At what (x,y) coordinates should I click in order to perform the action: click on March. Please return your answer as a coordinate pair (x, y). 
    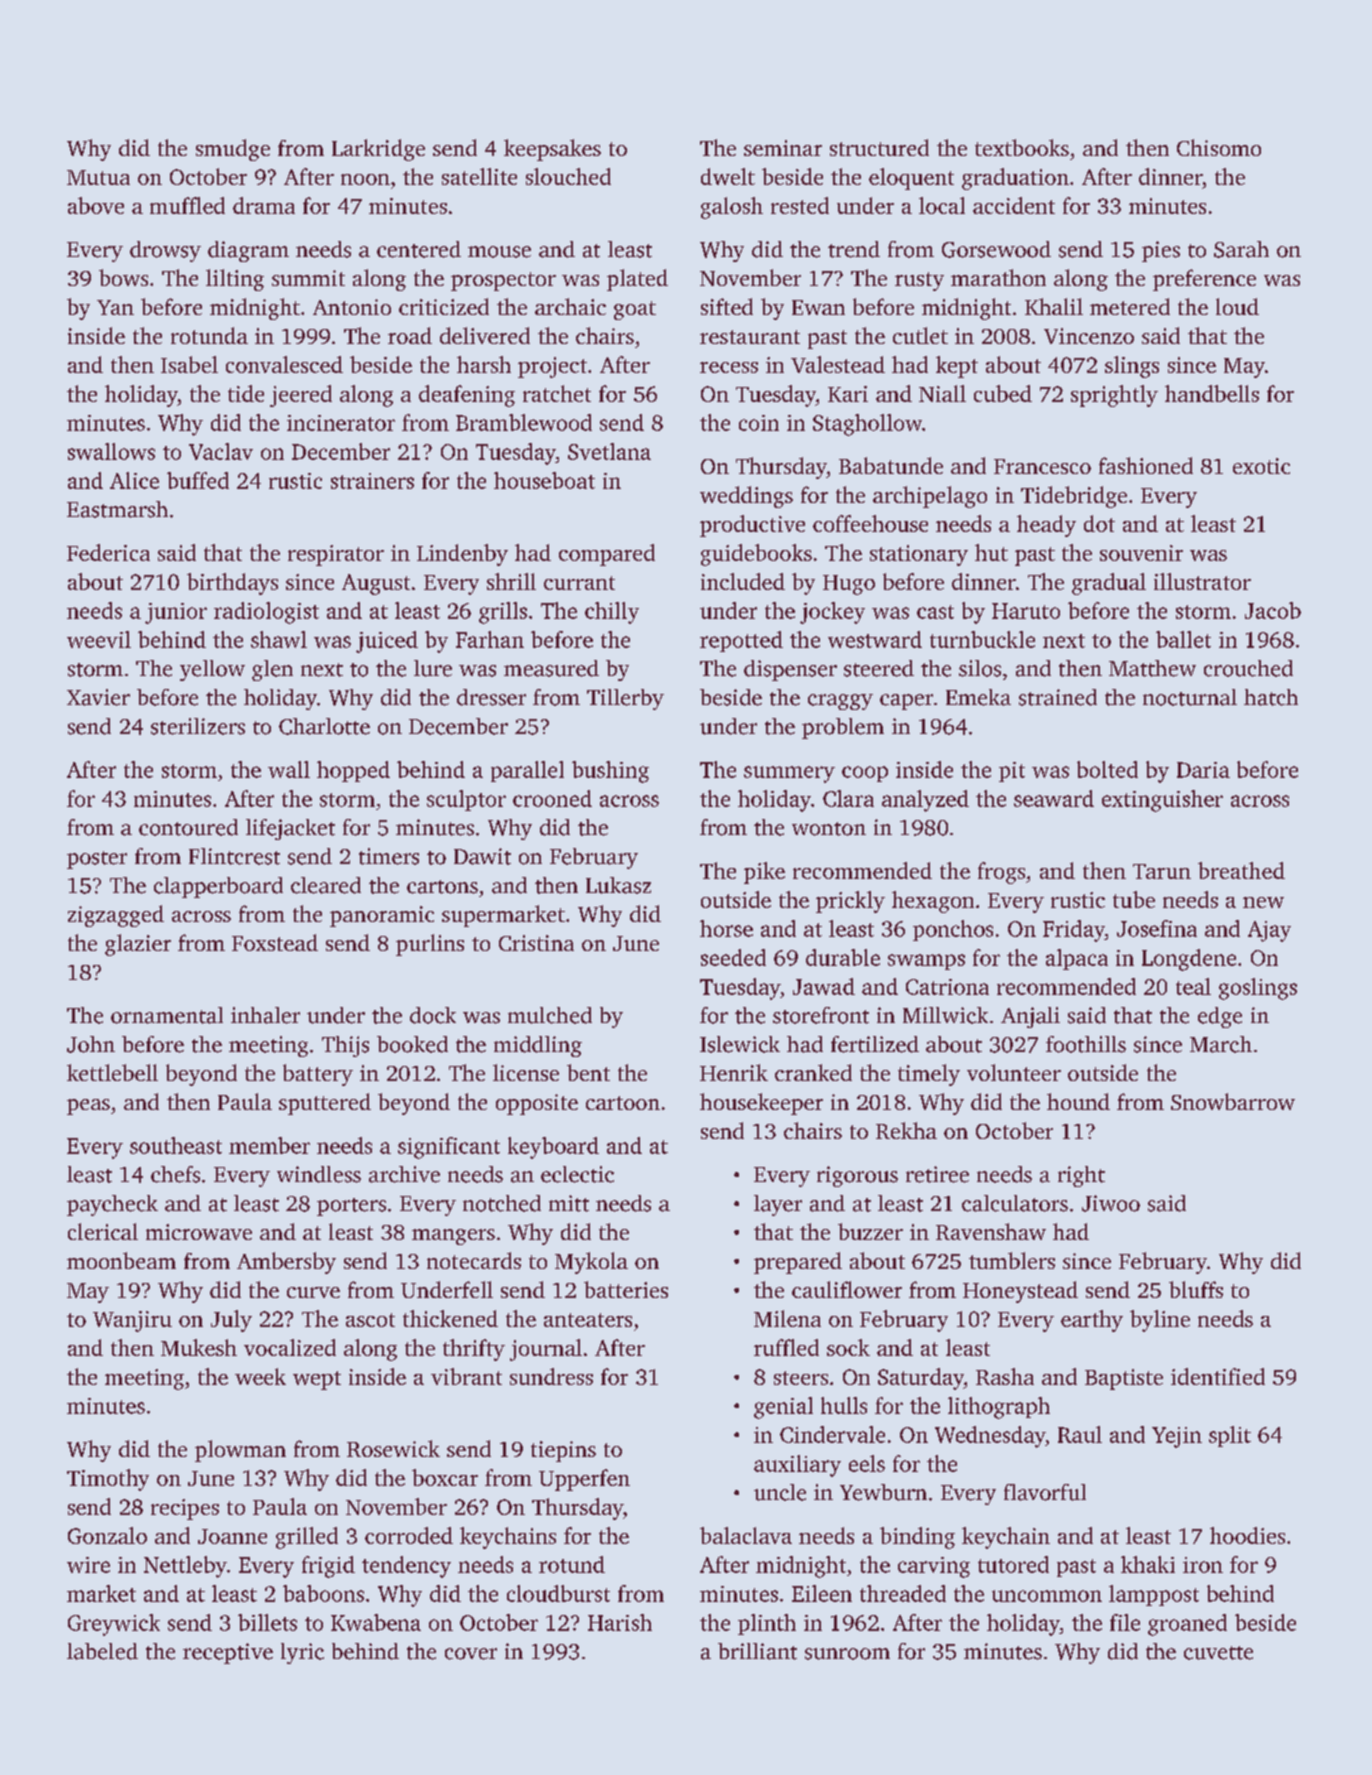
    Looking at the image, I should click on (1221, 1044).
